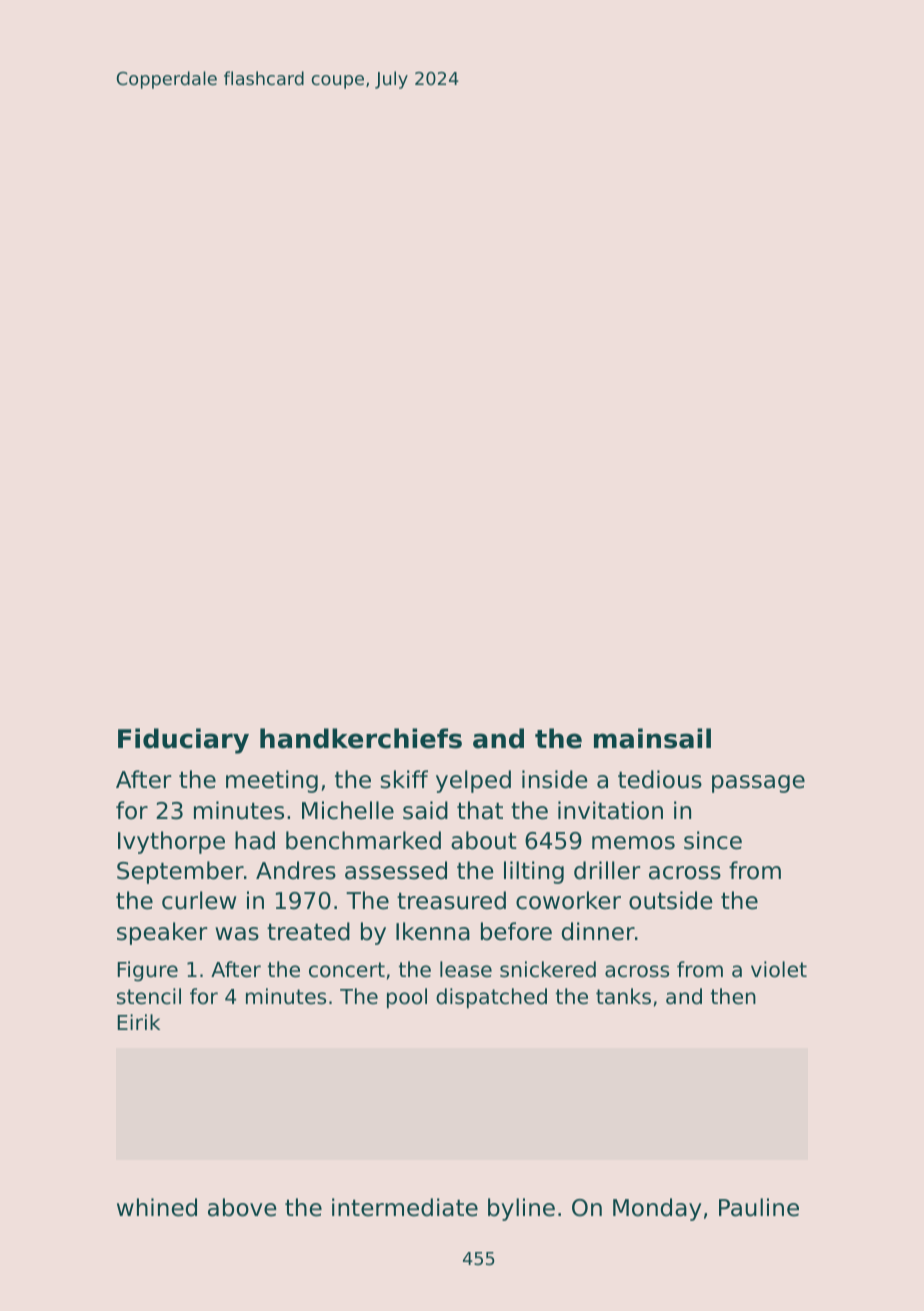  What do you see at coordinates (733, 996) in the document?
I see `then` at bounding box center [733, 996].
